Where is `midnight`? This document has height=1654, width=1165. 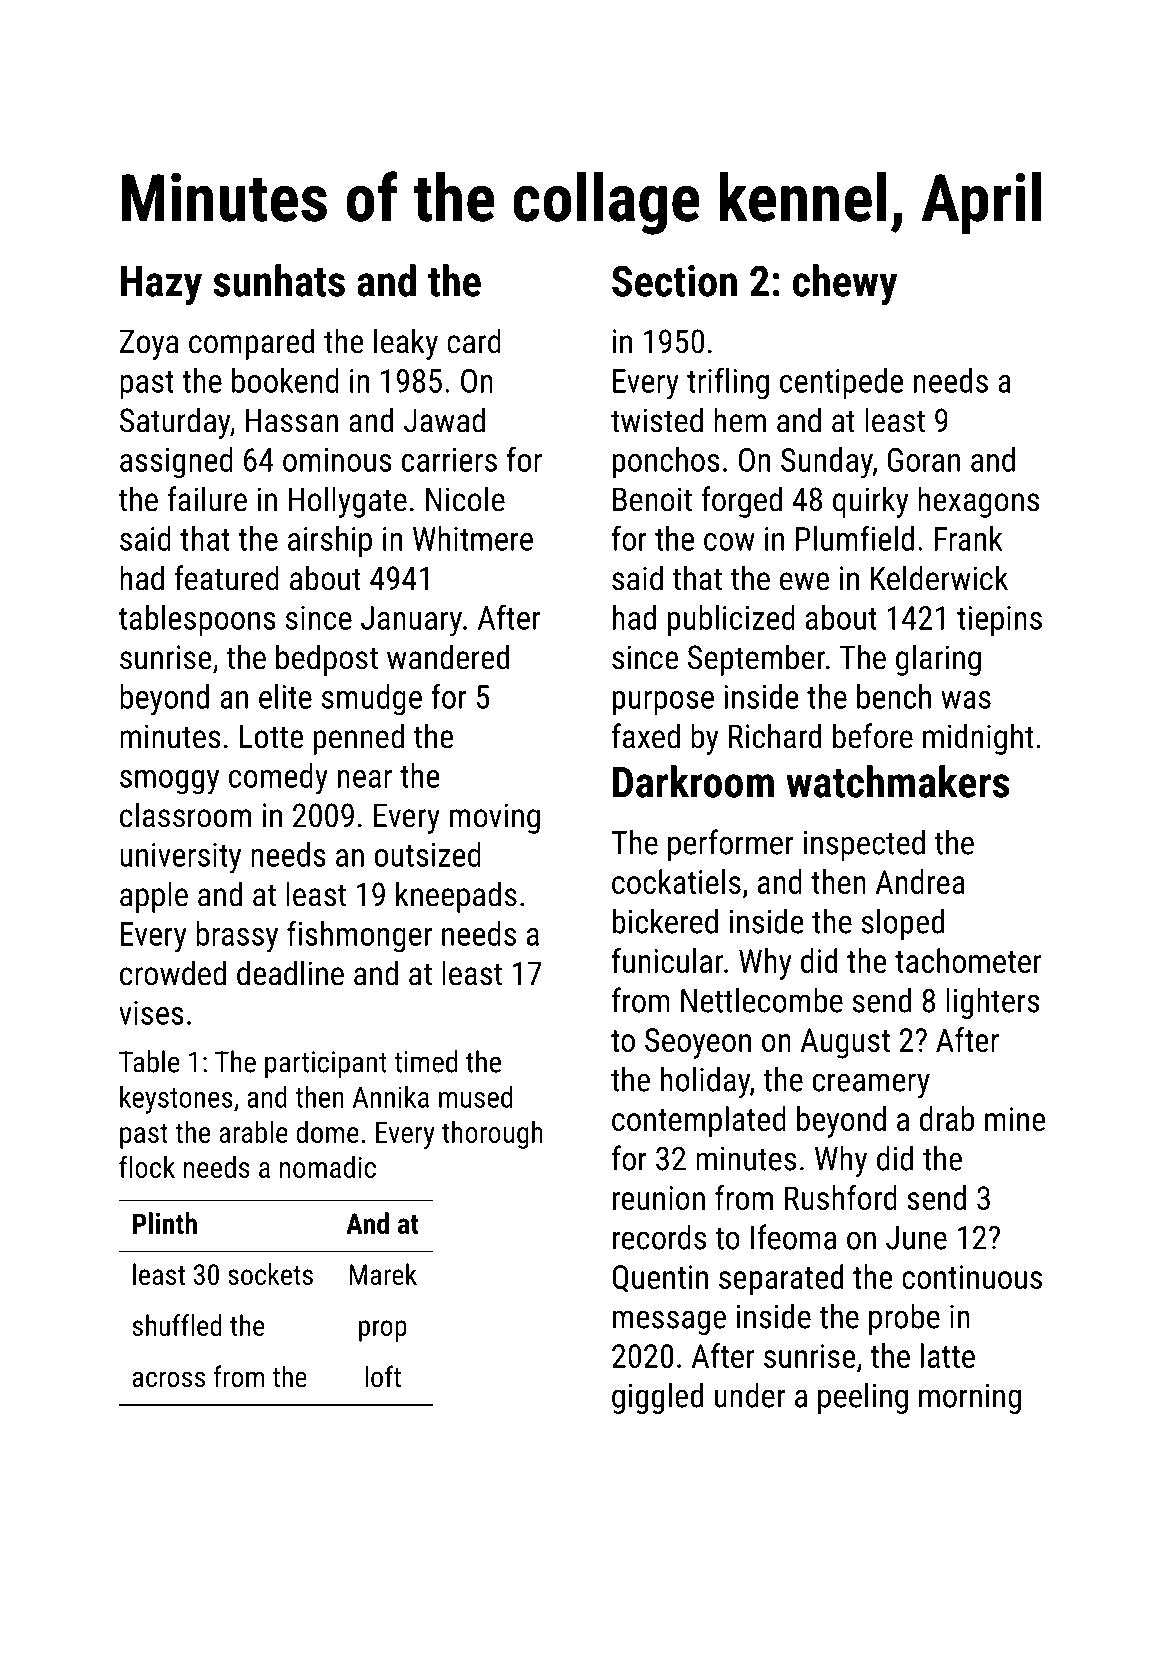 midnight is located at coordinates (978, 739).
